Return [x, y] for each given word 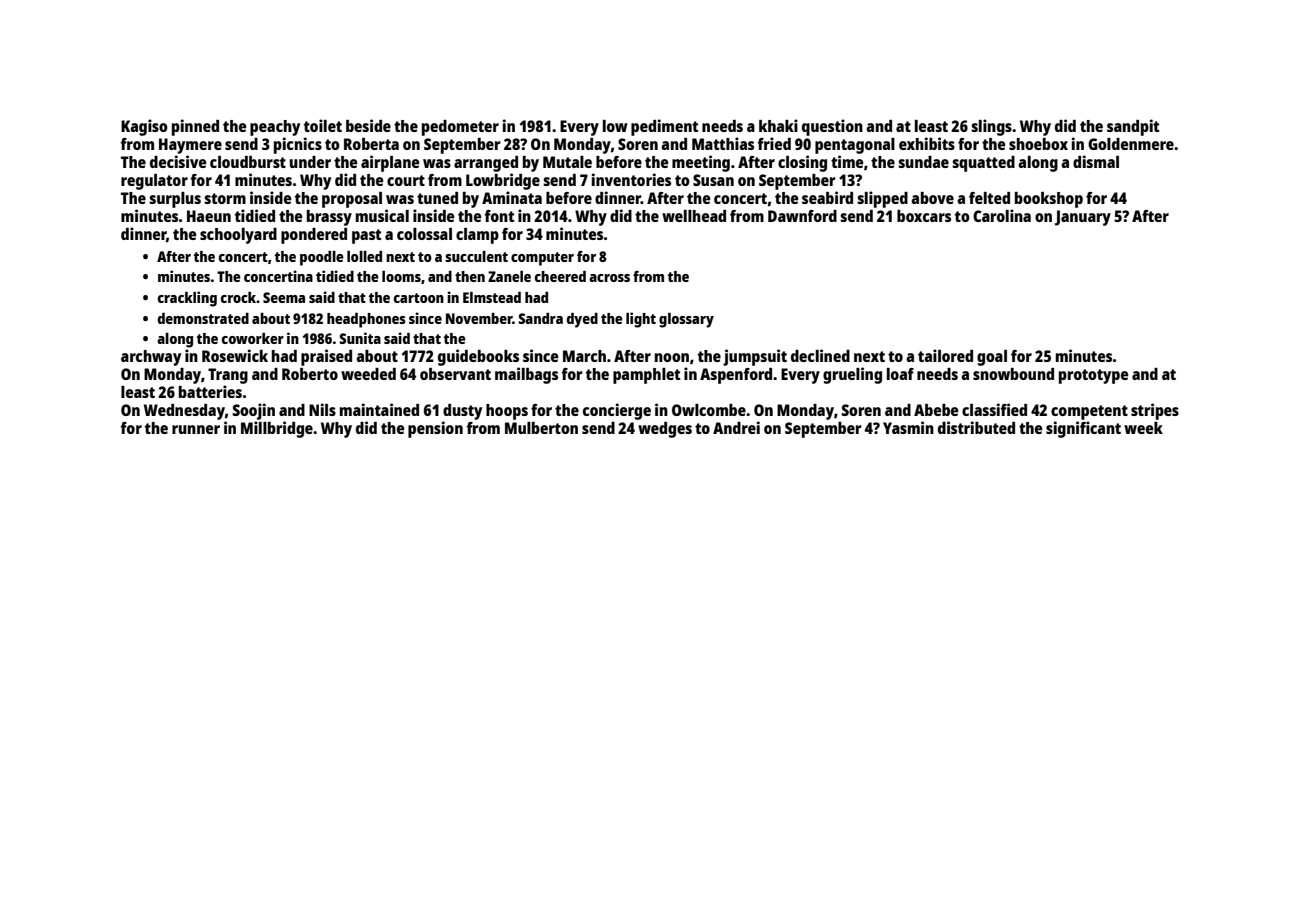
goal [992, 358]
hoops [507, 412]
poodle [322, 258]
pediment [664, 127]
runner [196, 429]
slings [991, 127]
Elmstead [492, 297]
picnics [298, 145]
